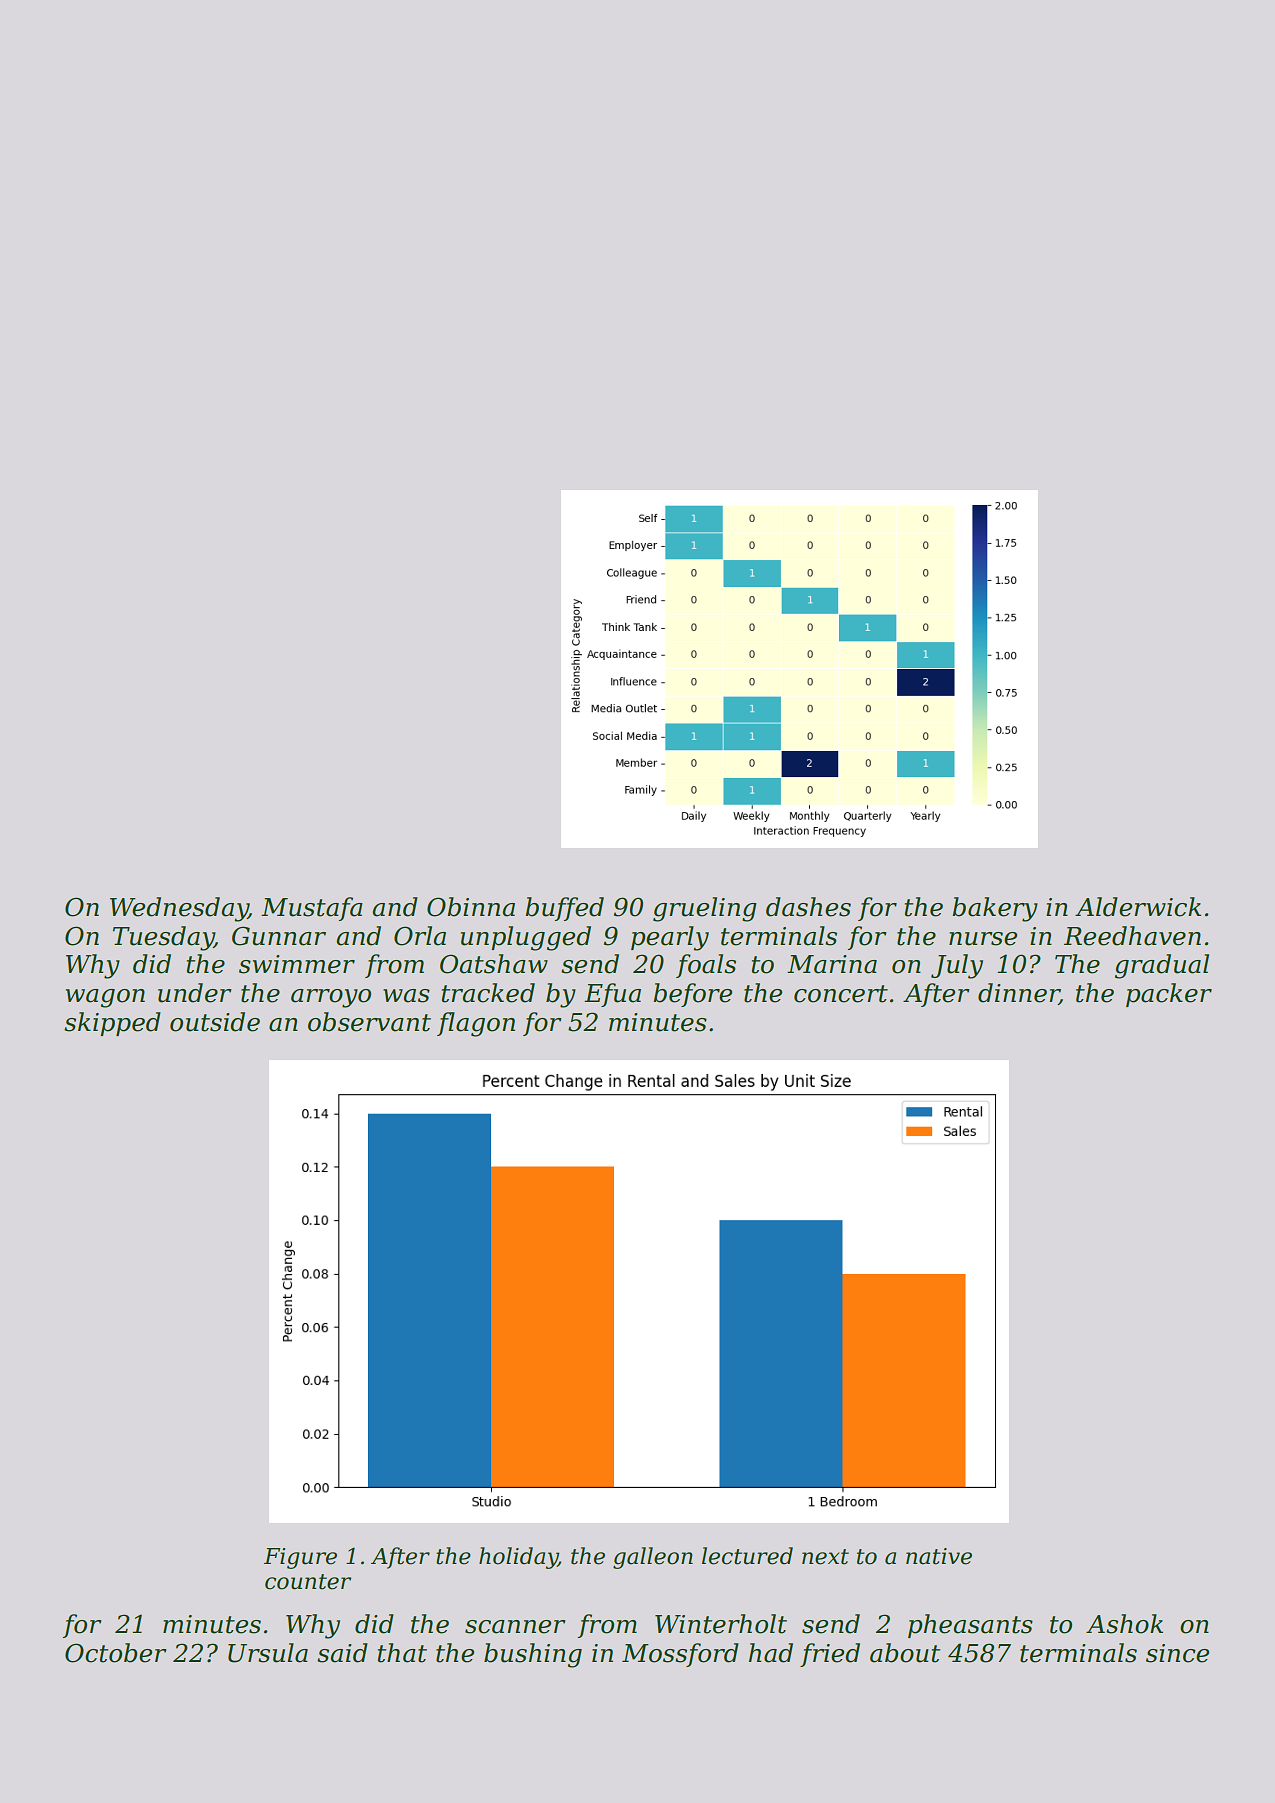 The image size is (1275, 1803). I want to click on buffed, so click(564, 909).
